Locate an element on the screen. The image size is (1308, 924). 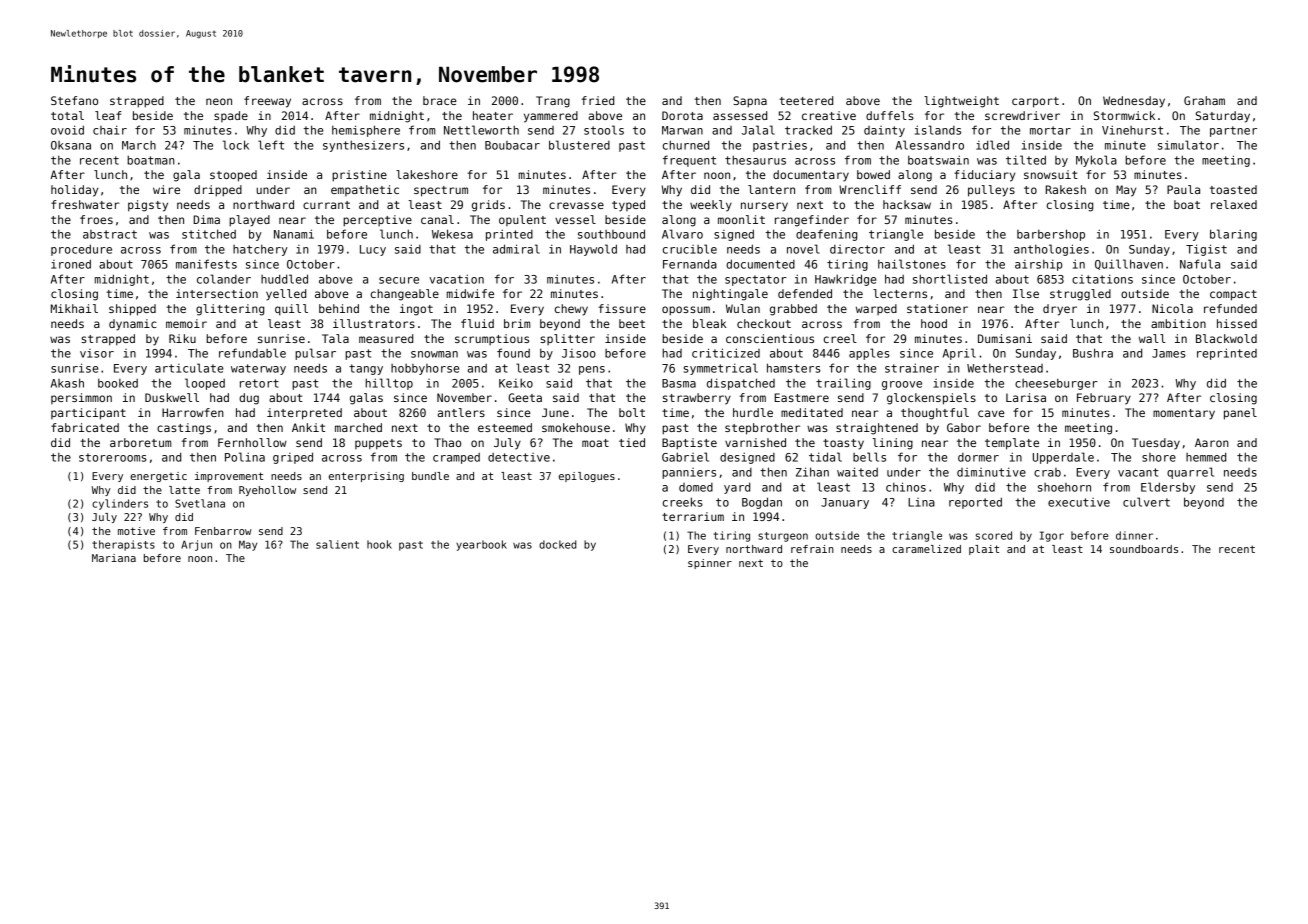
Dorota is located at coordinates (682, 115).
